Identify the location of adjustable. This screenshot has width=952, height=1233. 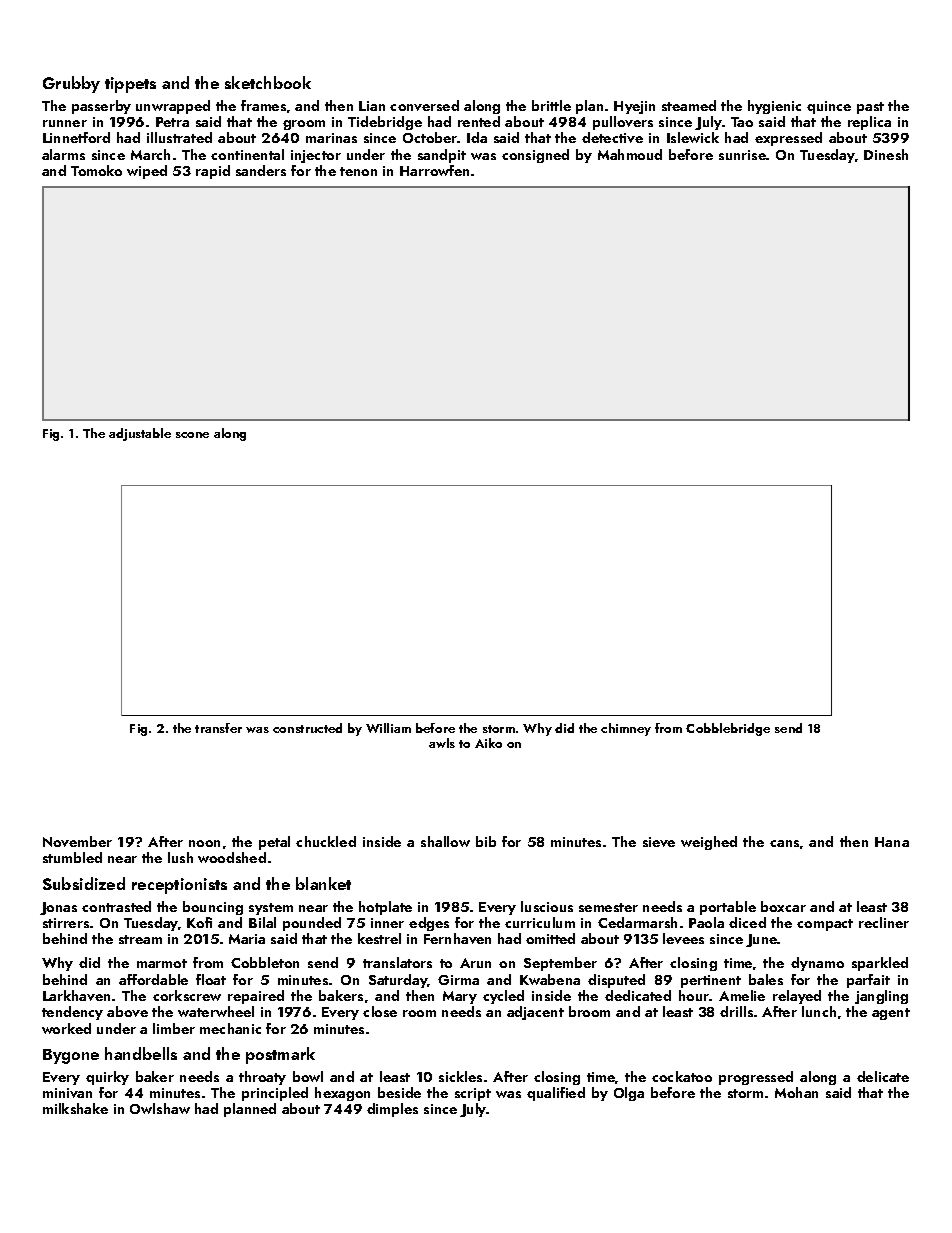
(140, 434).
